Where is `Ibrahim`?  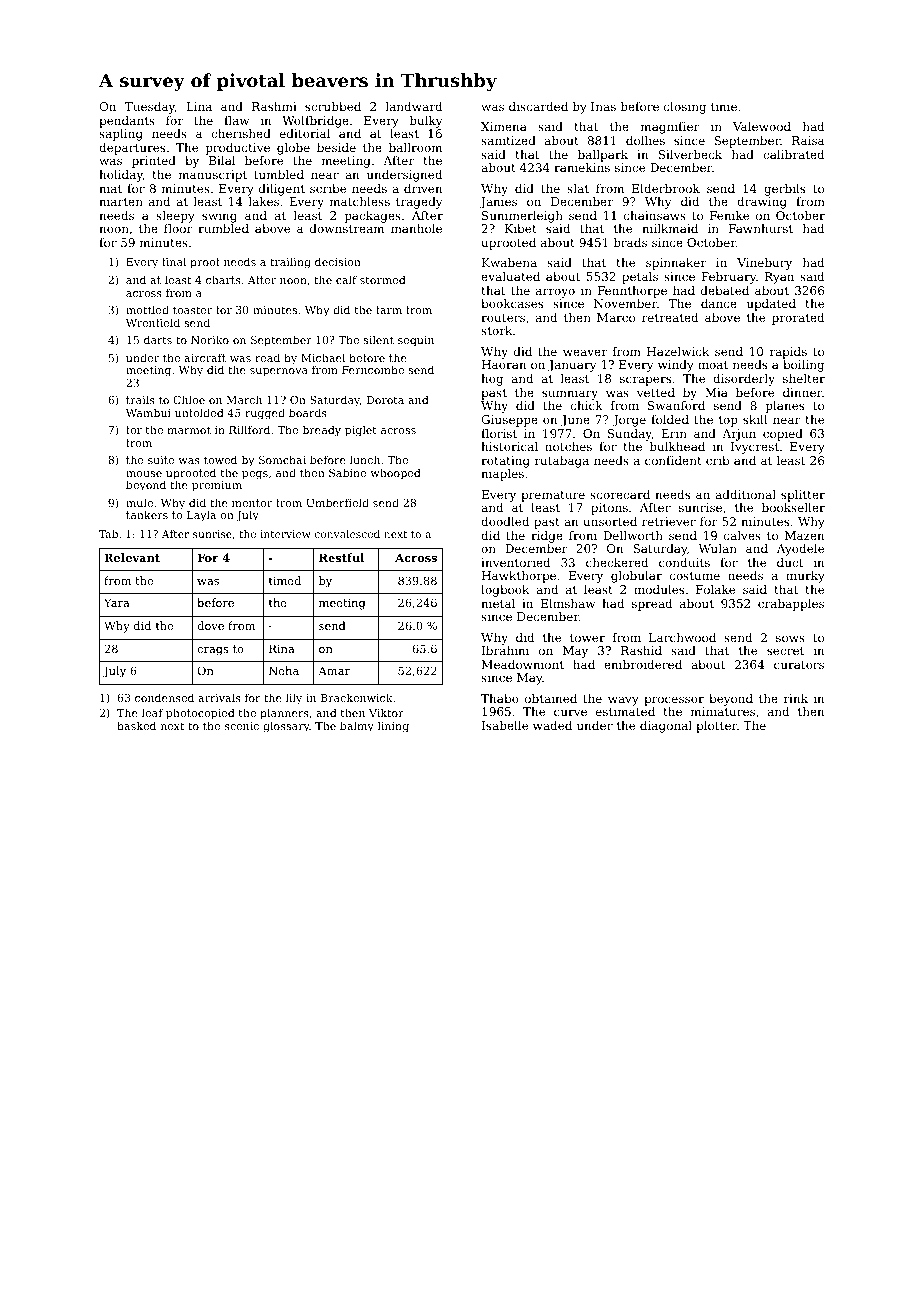 Ibrahim is located at coordinates (505, 650).
